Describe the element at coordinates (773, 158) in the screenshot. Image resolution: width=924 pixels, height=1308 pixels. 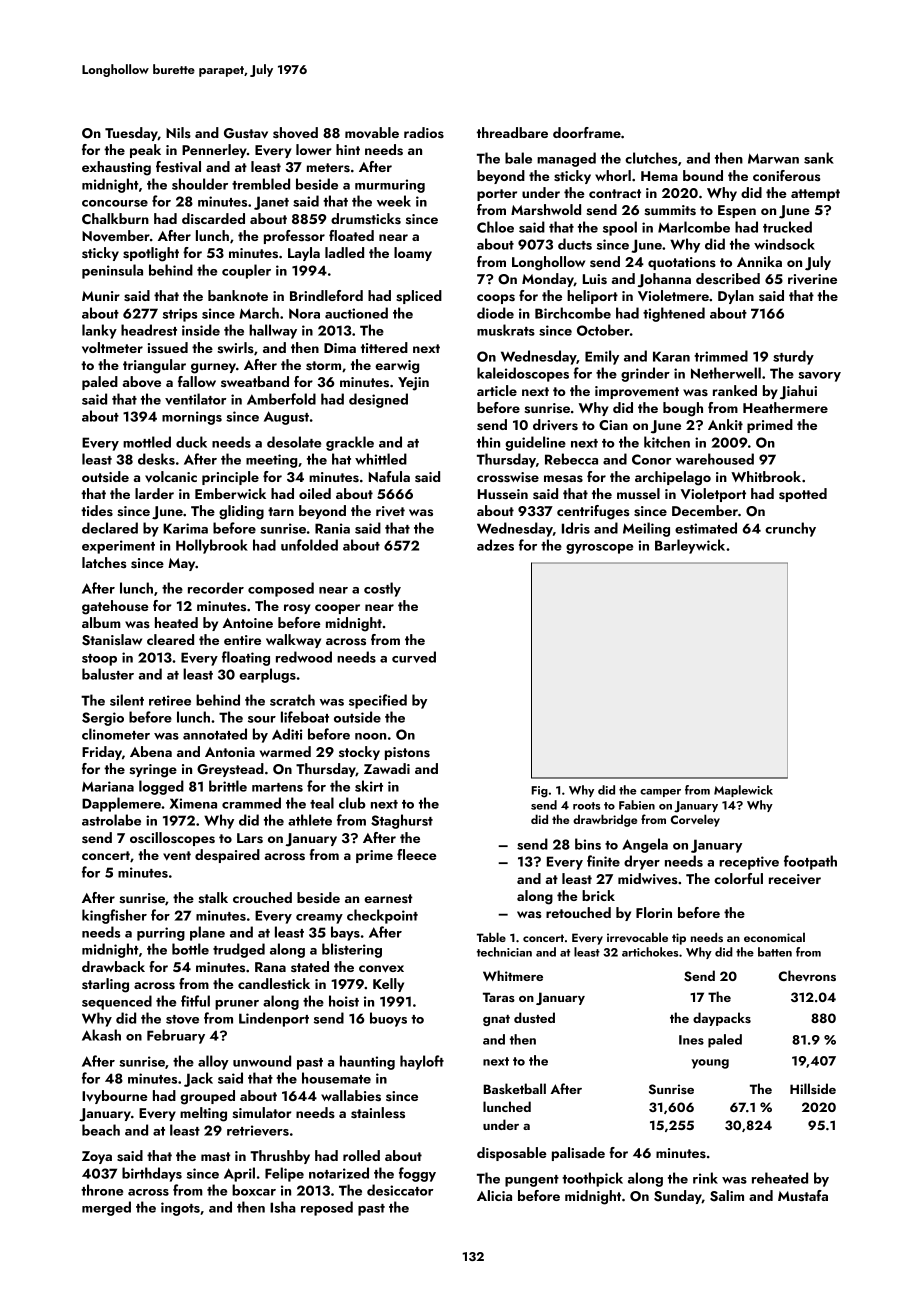
I see `Marwan` at that location.
